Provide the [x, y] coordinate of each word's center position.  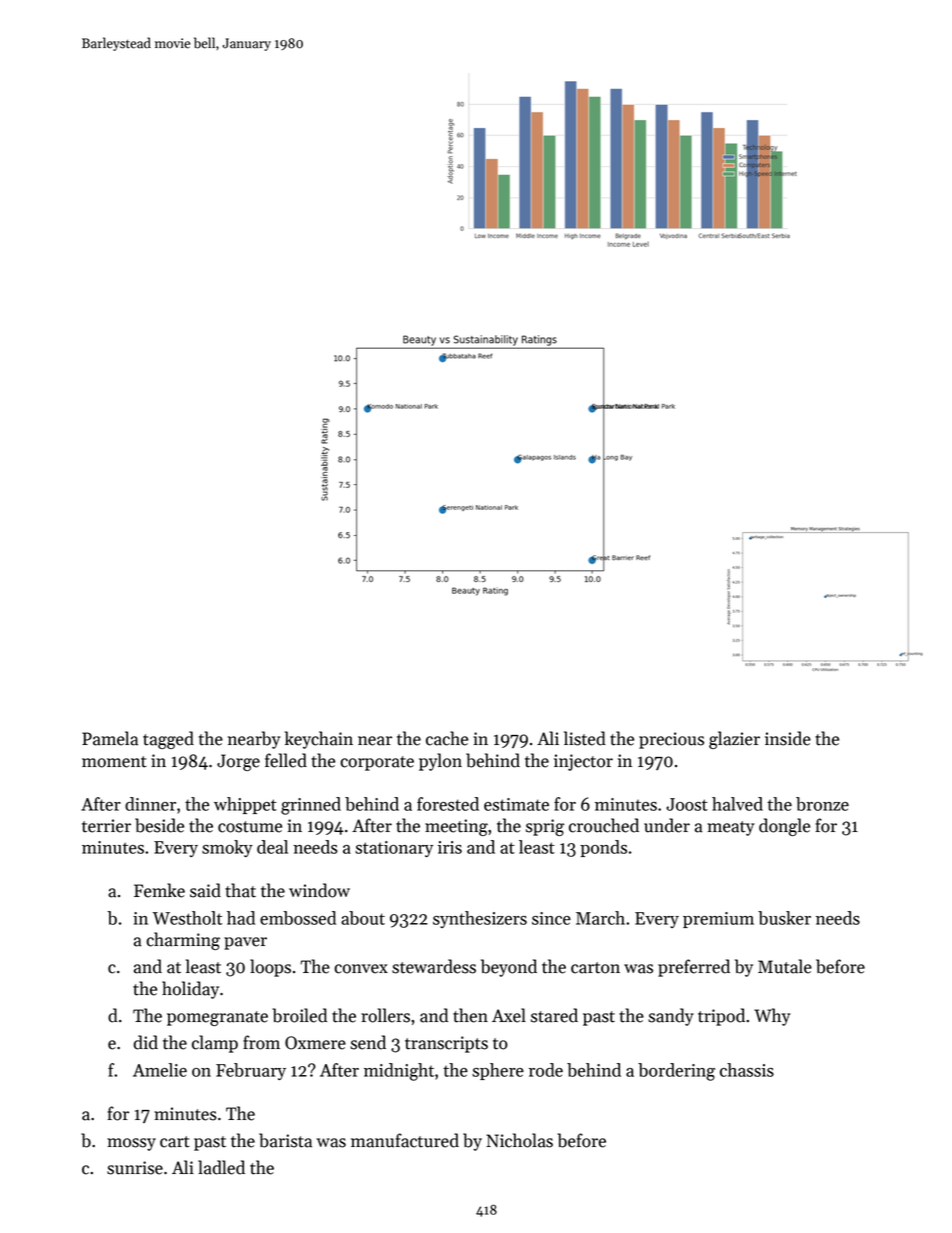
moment [114, 762]
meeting [456, 827]
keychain [319, 740]
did [146, 1042]
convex [361, 969]
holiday [190, 990]
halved [737, 804]
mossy [131, 1144]
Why [772, 1017]
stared [554, 1015]
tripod [721, 1017]
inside [788, 738]
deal [272, 847]
